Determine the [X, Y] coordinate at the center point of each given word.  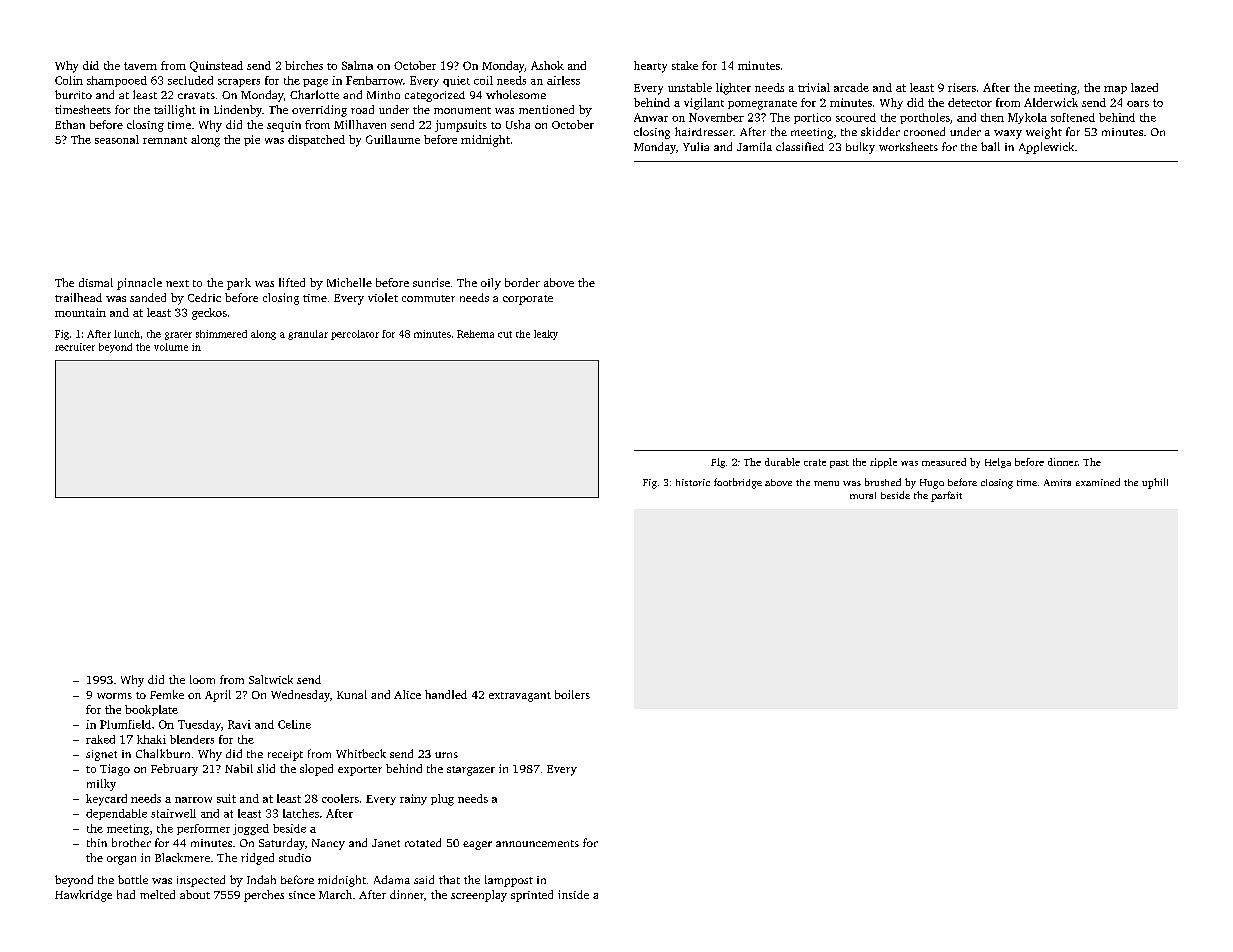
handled [446, 694]
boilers [572, 694]
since [302, 895]
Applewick [1046, 148]
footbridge [738, 483]
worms [114, 696]
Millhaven [360, 124]
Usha [518, 124]
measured [944, 462]
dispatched [316, 140]
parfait [946, 496]
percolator [355, 335]
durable [782, 462]
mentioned [546, 109]
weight [1044, 133]
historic [693, 482]
